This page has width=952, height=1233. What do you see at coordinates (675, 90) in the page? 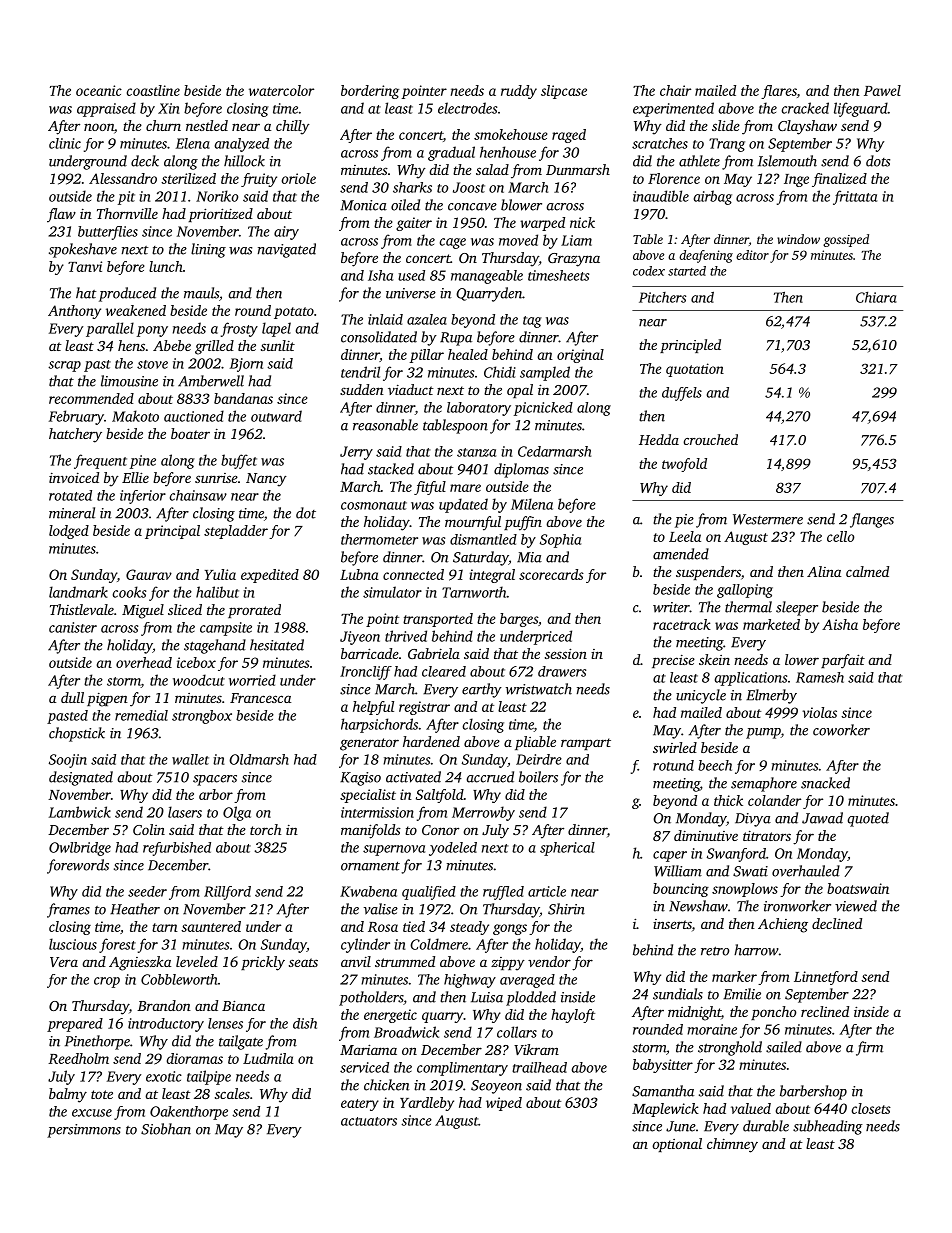
I see `chair` at bounding box center [675, 90].
